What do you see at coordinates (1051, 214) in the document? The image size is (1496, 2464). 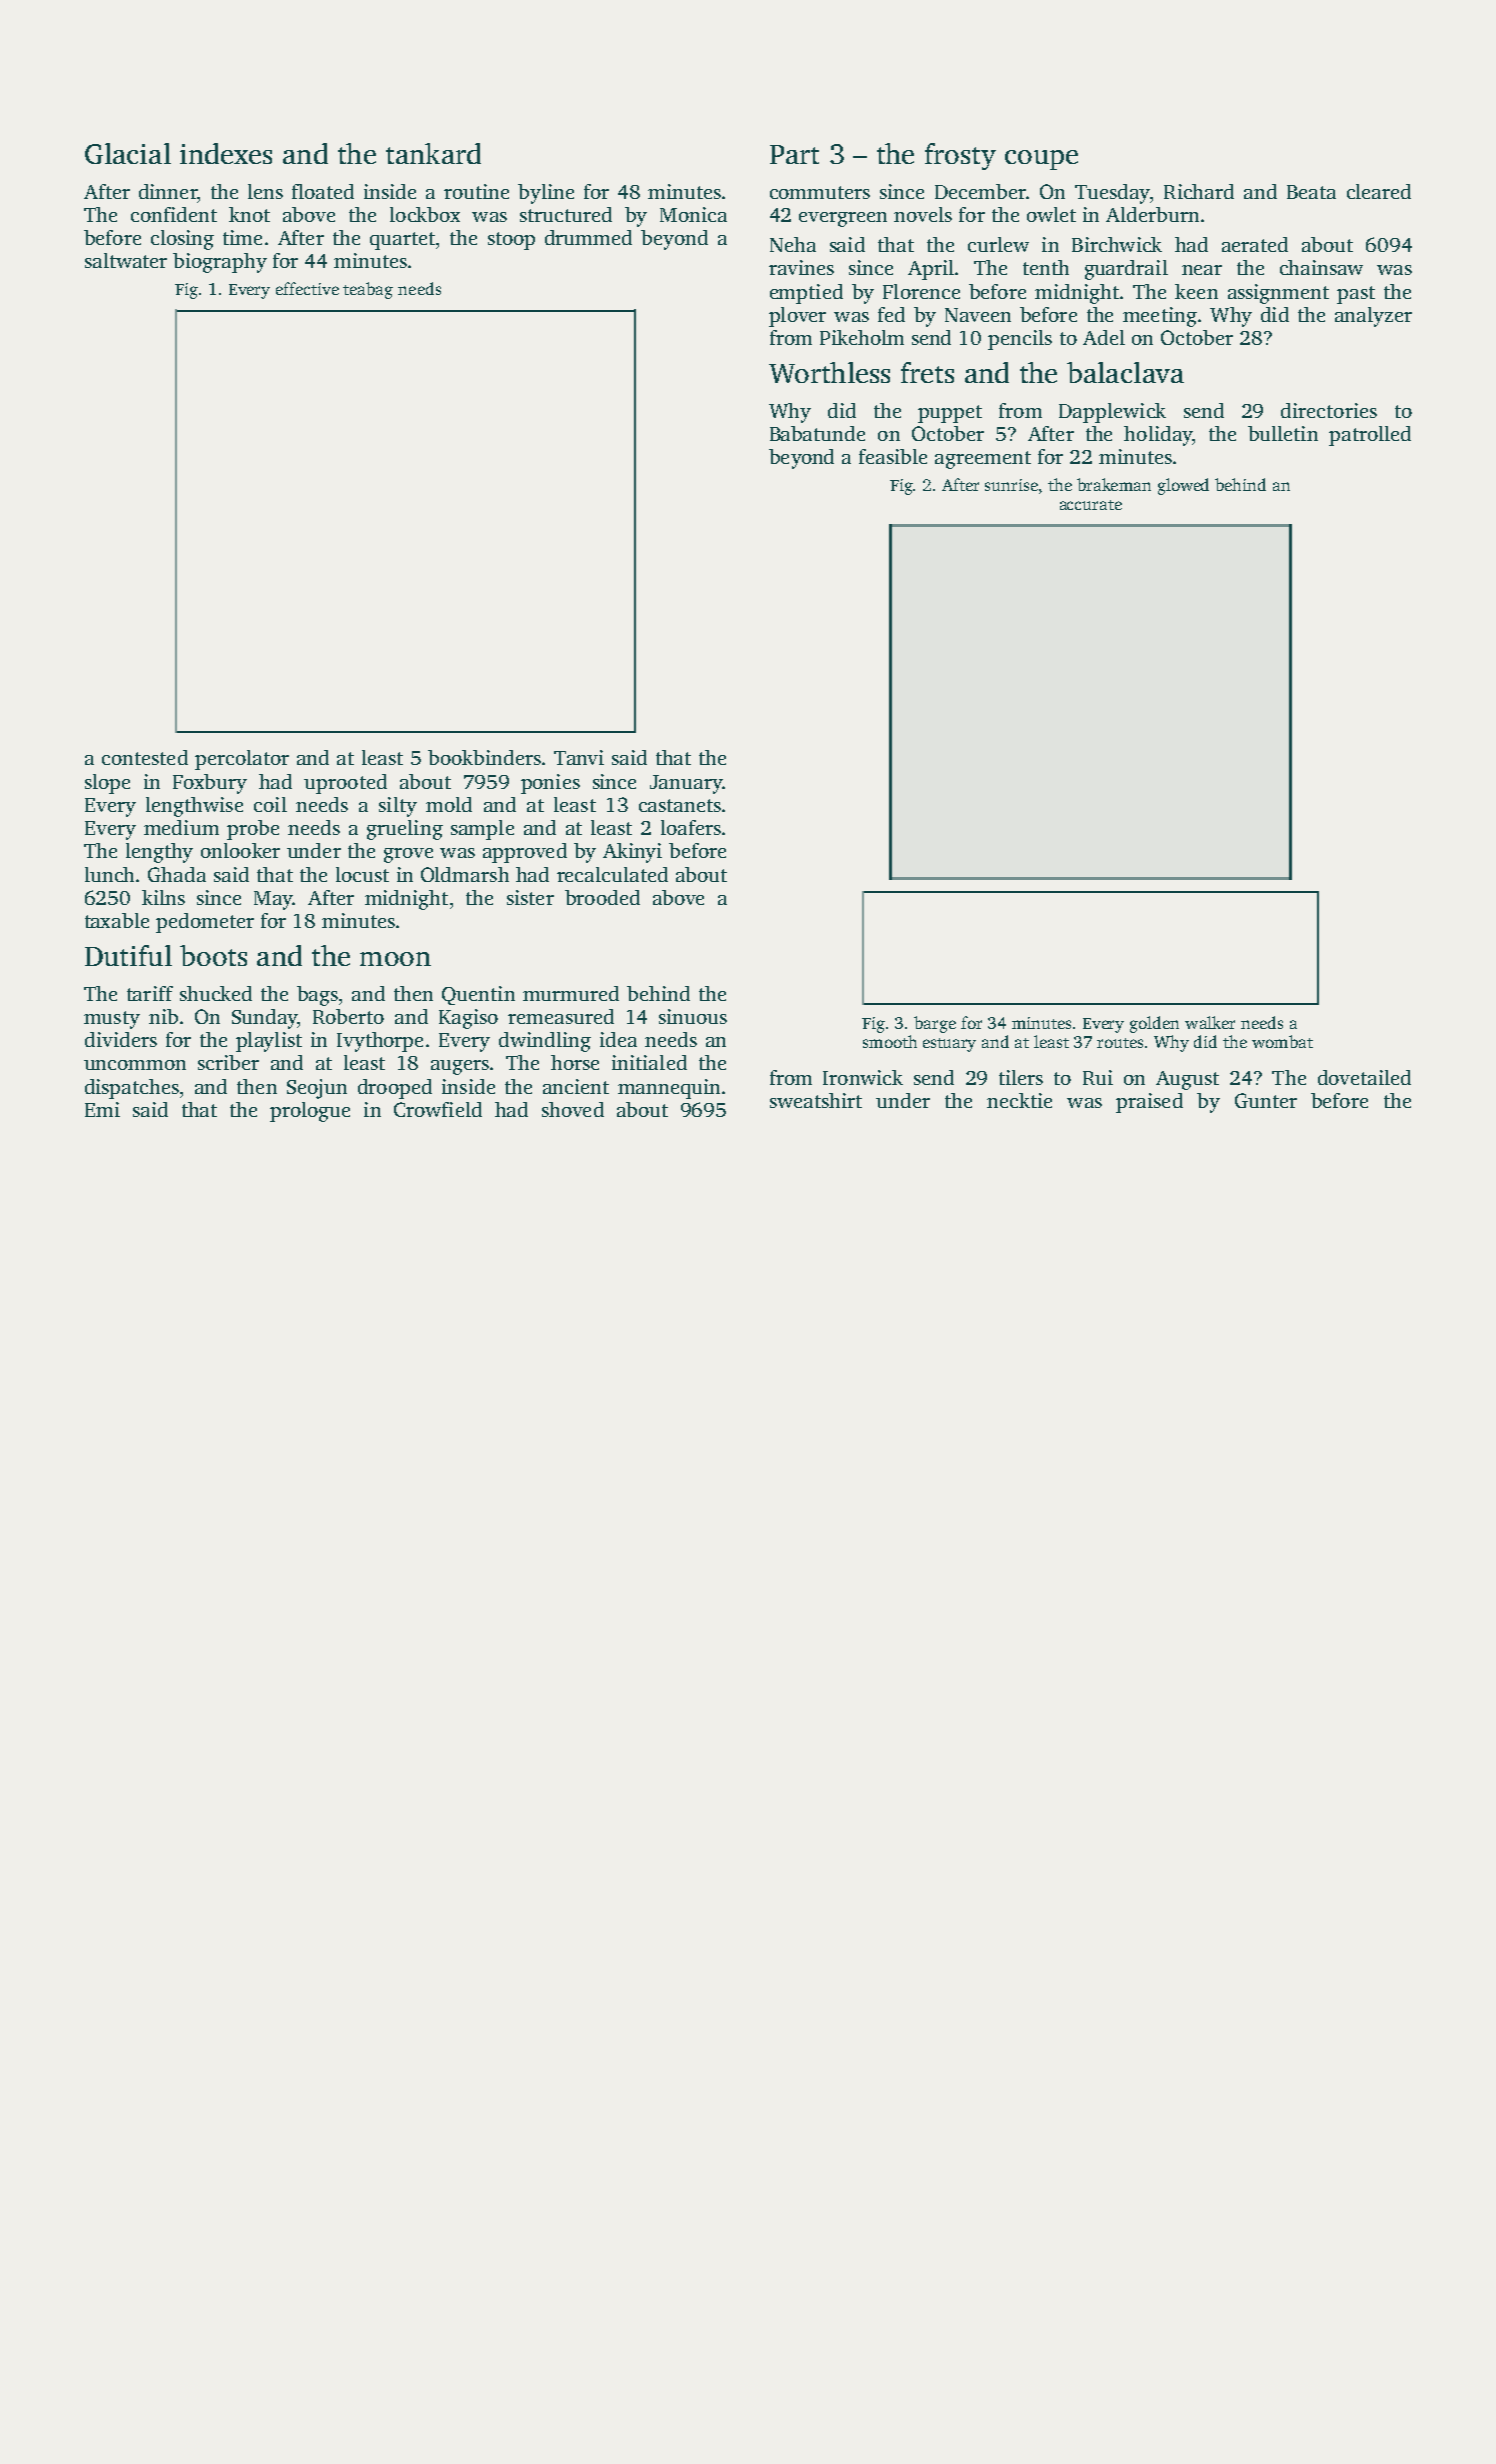 I see `owlet` at bounding box center [1051, 214].
